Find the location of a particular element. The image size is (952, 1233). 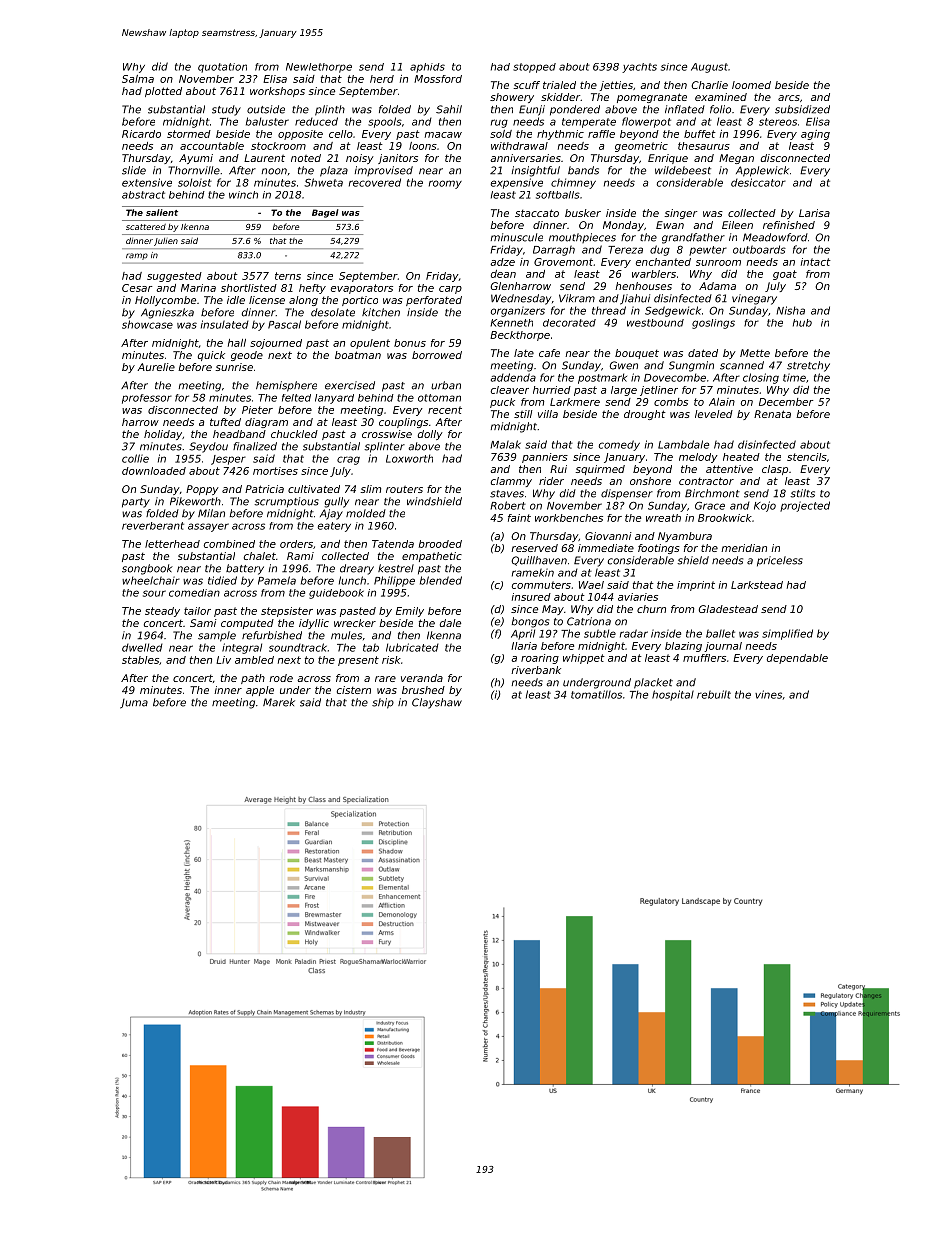

janitors is located at coordinates (398, 159).
